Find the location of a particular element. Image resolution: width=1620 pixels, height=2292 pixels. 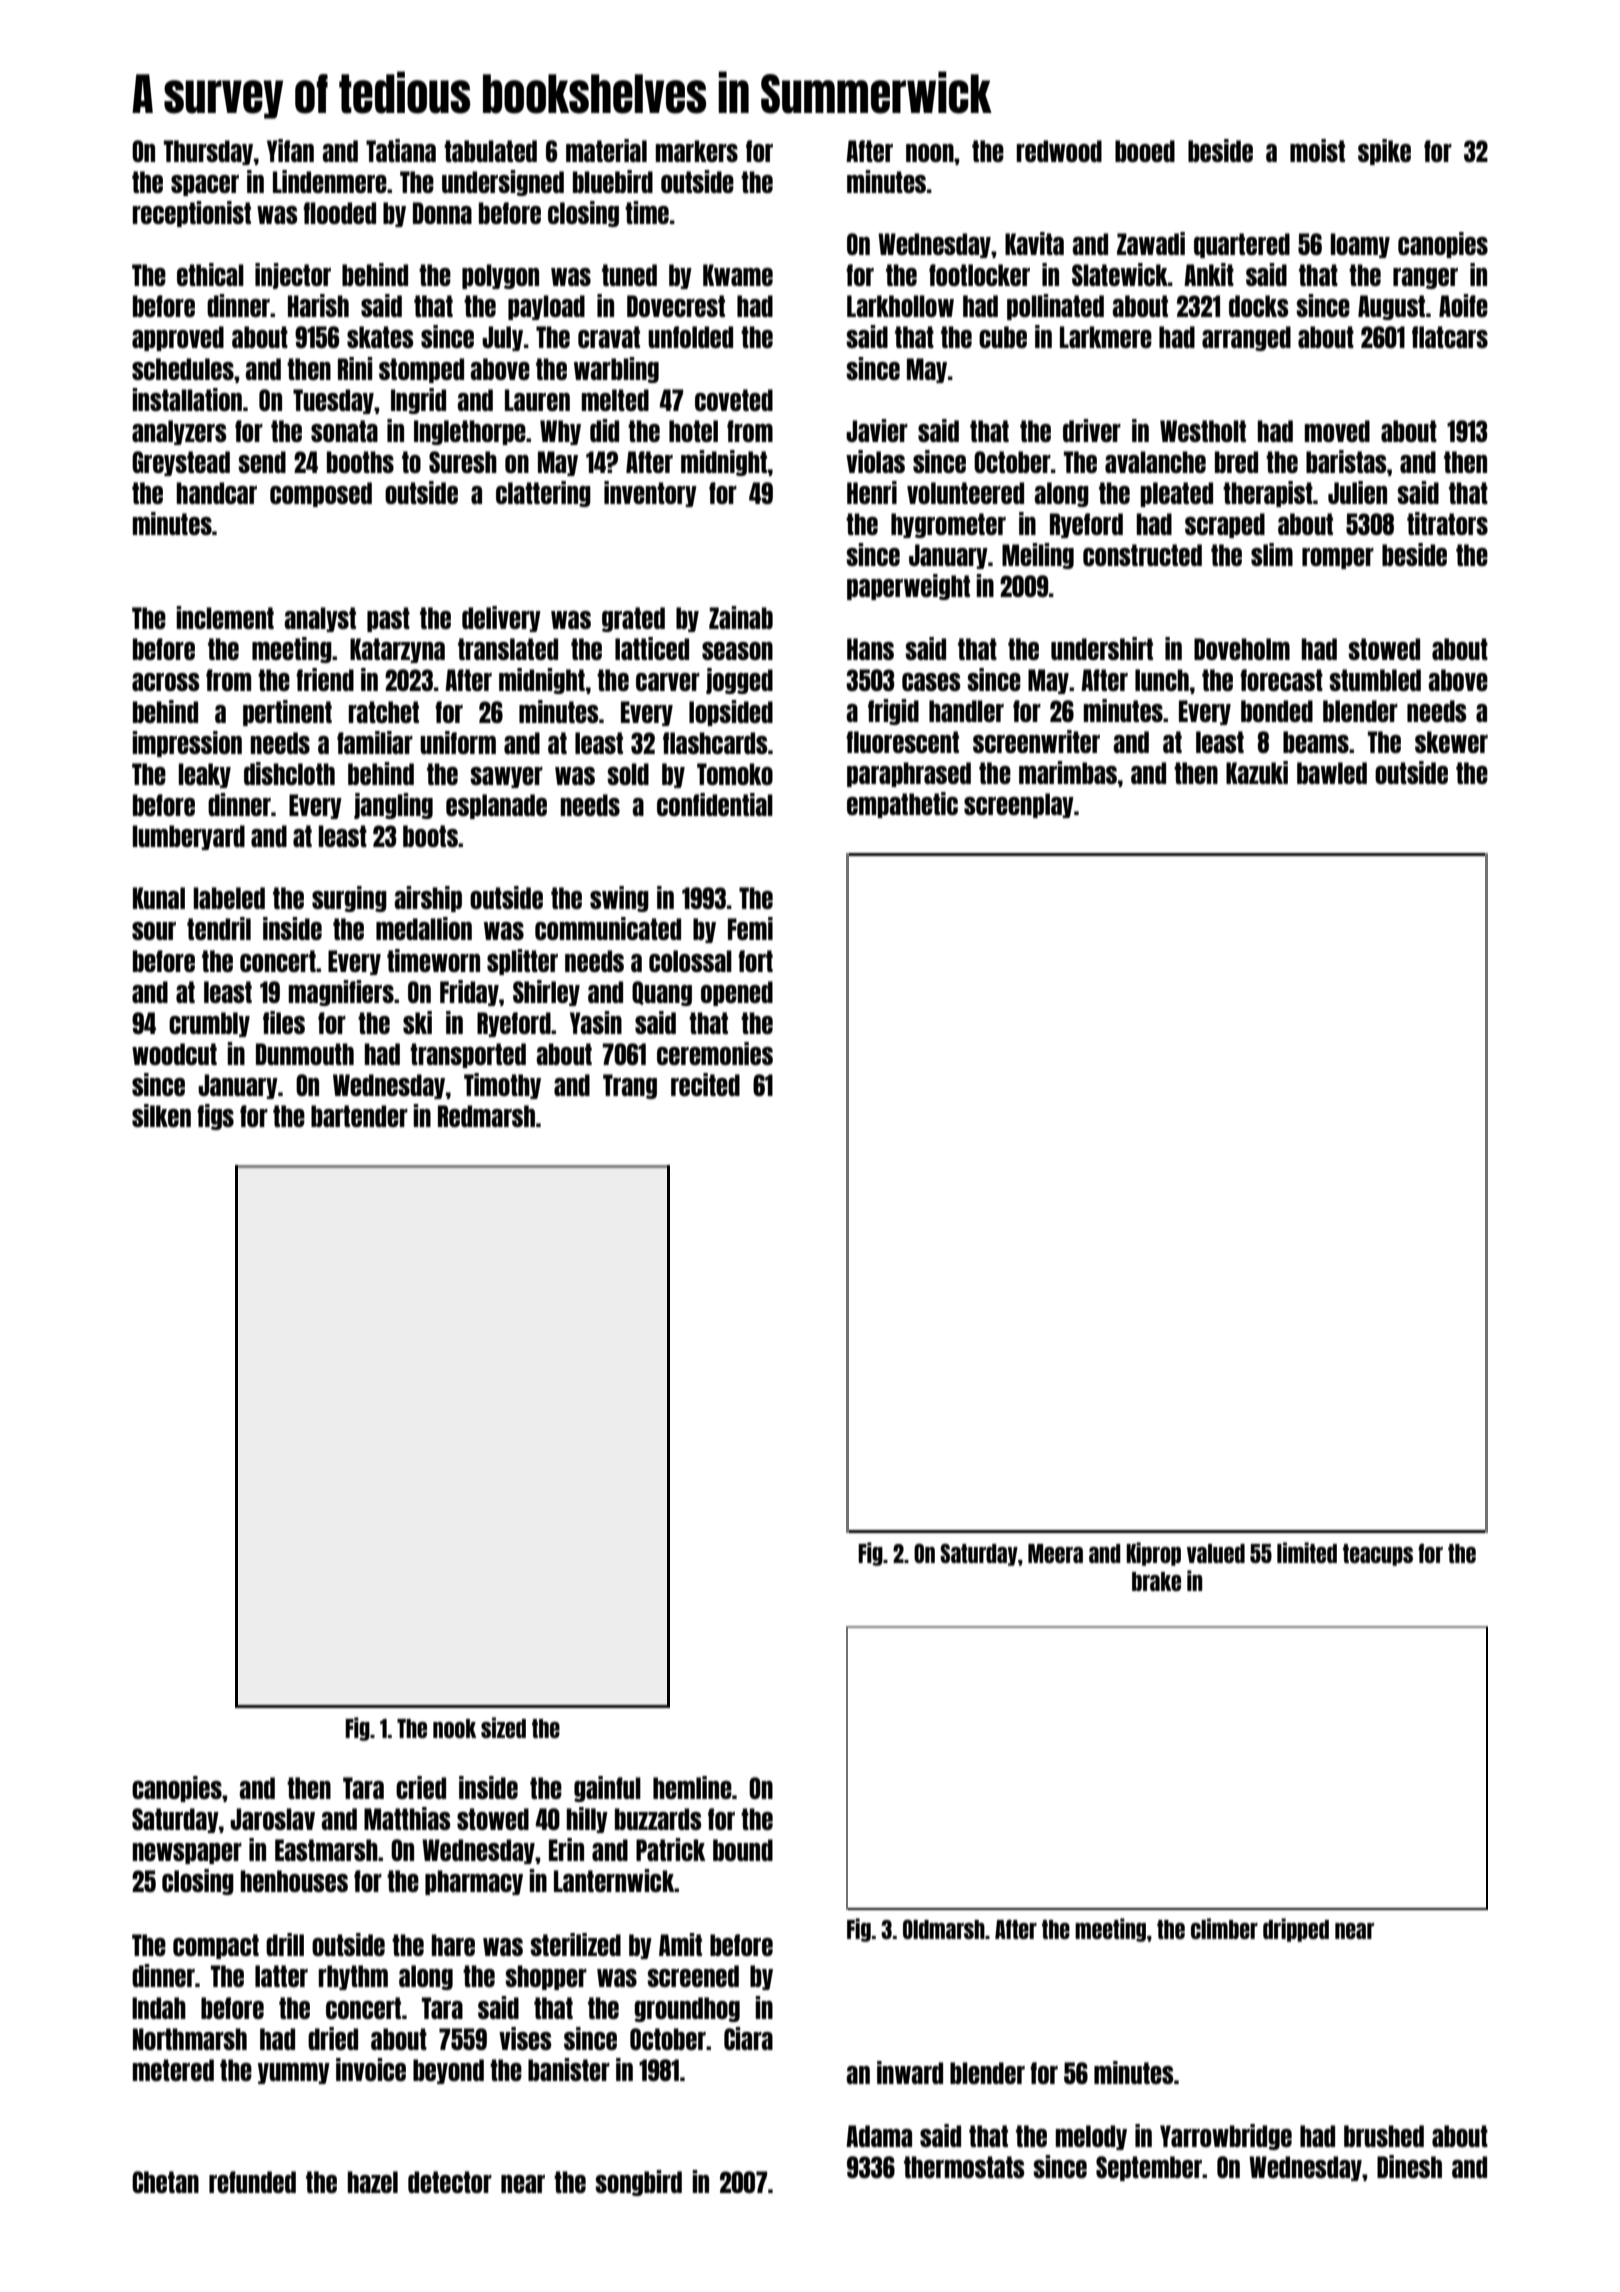

songbird is located at coordinates (638, 2183).
